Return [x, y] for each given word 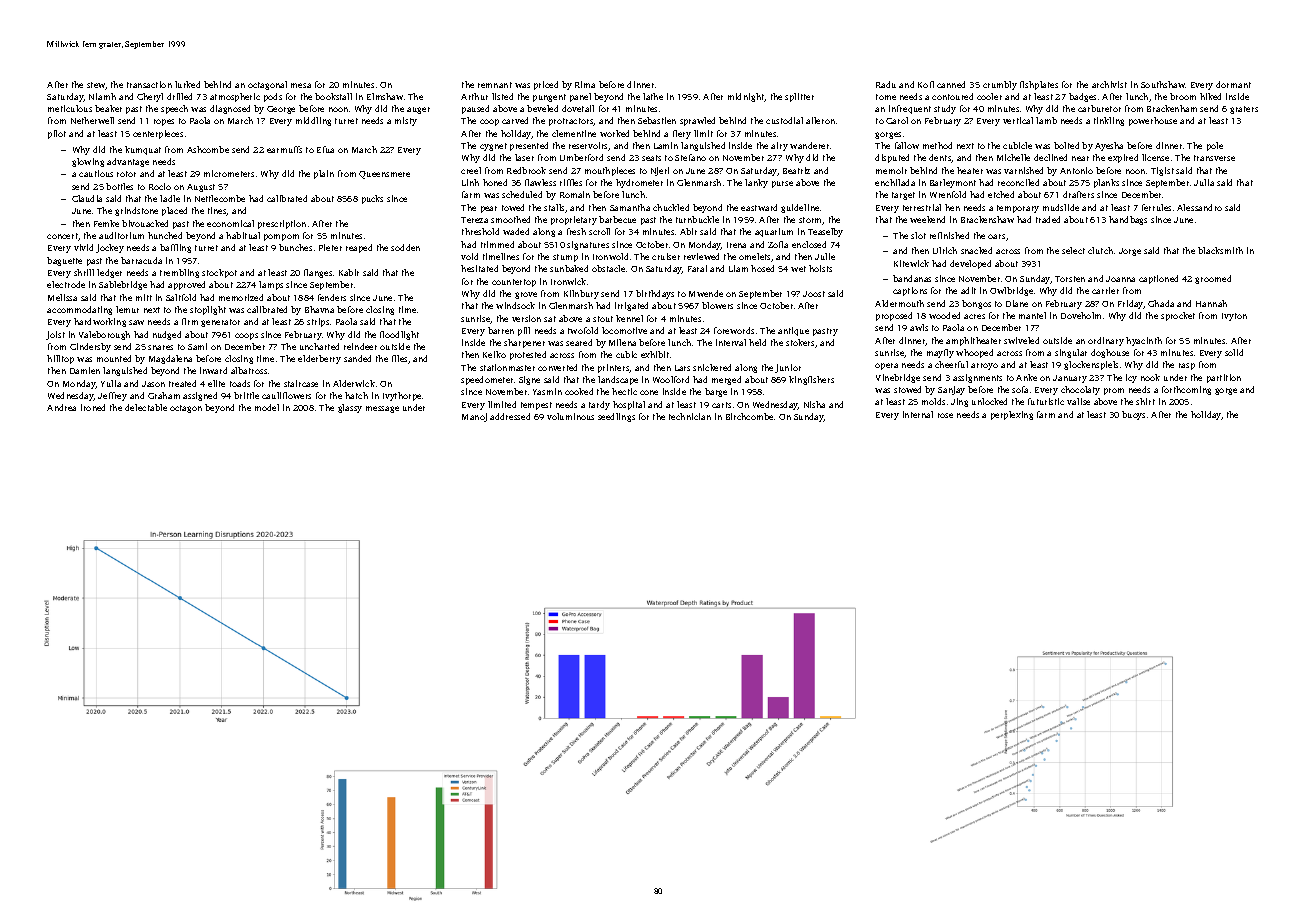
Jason [153, 384]
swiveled [1021, 340]
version [526, 318]
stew [96, 86]
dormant [1233, 84]
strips [318, 322]
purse [782, 184]
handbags [1128, 220]
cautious [96, 173]
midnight [746, 97]
